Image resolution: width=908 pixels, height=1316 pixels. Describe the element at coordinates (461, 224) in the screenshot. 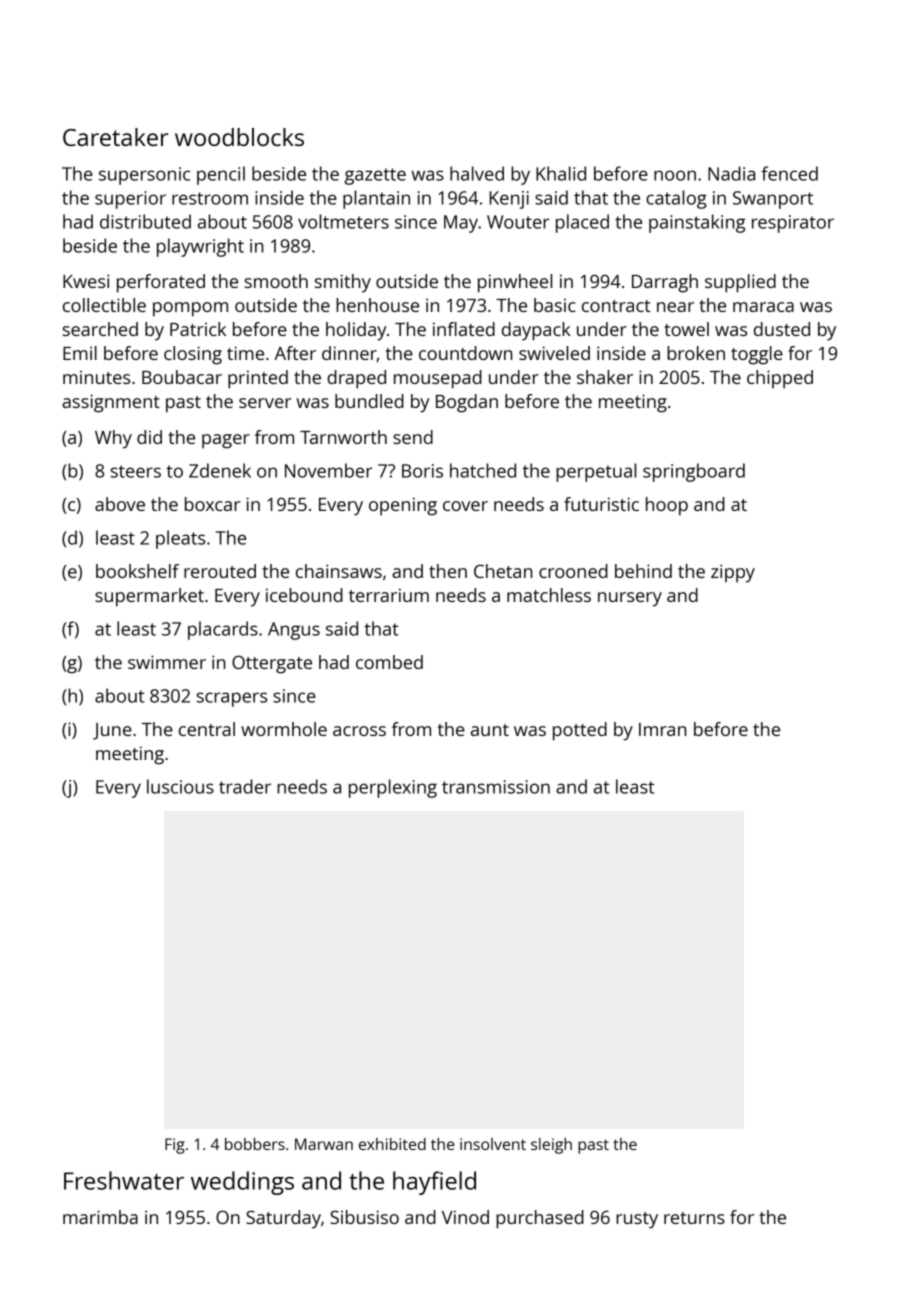

I see `May` at that location.
